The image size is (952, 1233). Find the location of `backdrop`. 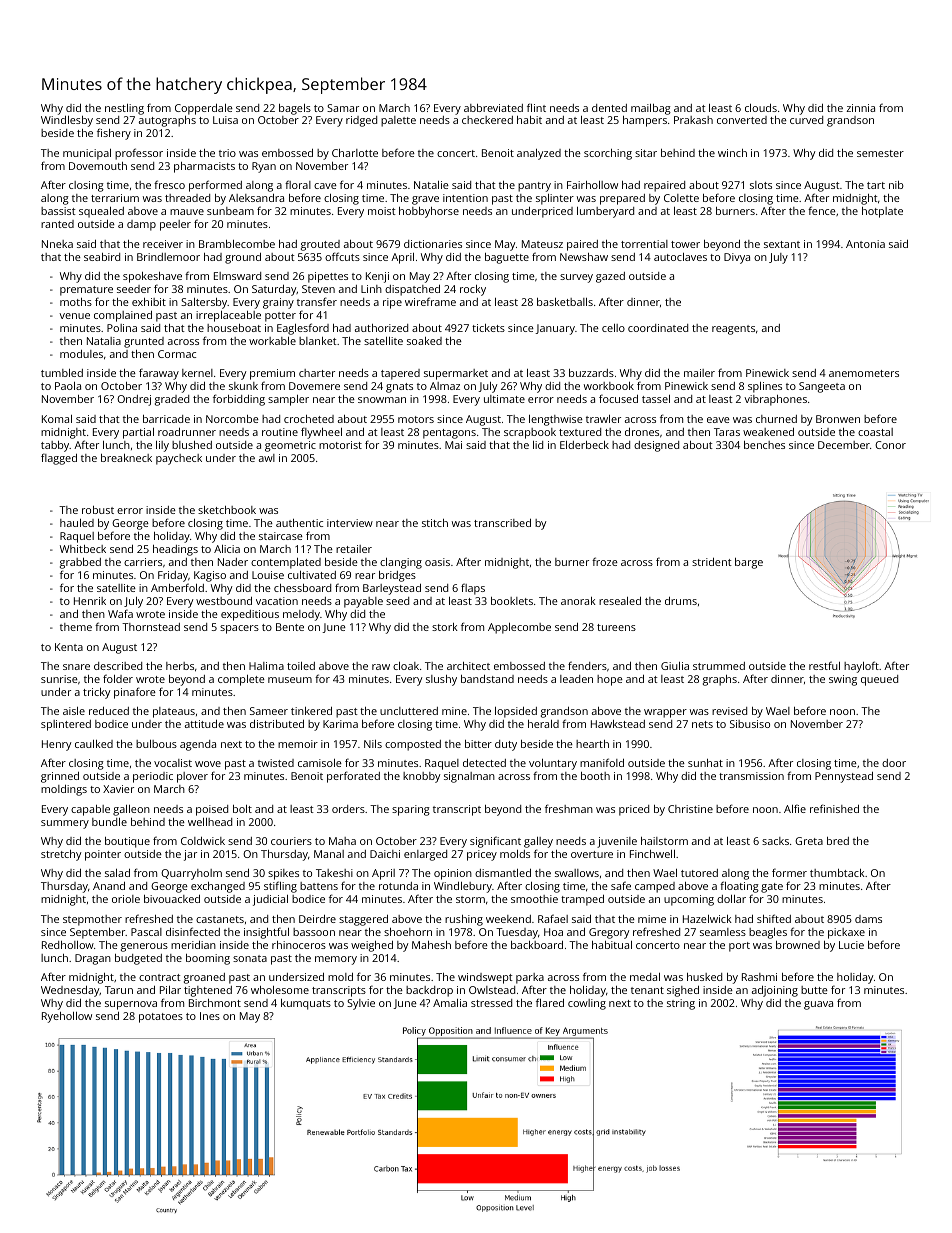

backdrop is located at coordinates (429, 991).
